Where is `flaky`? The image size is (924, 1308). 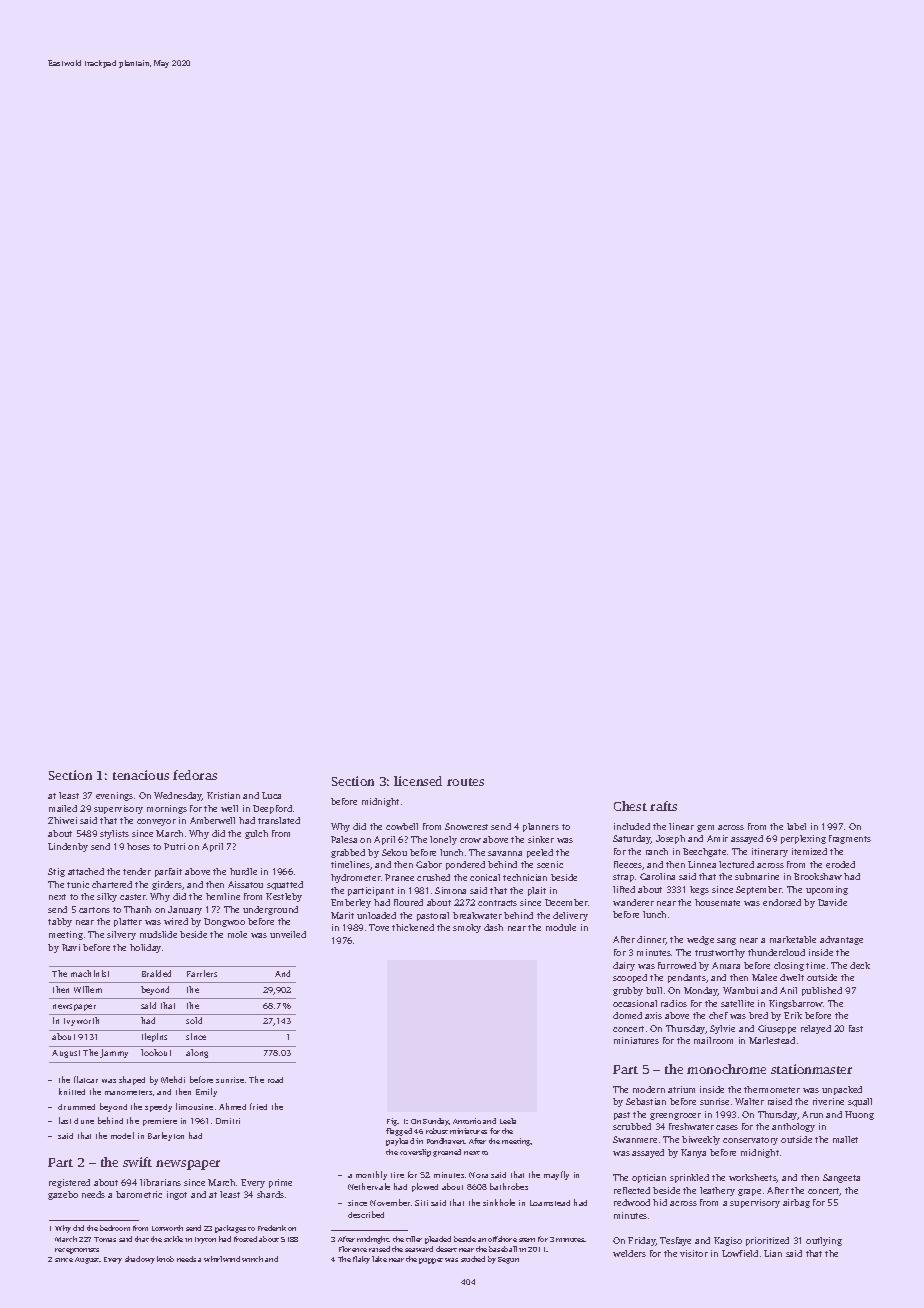
flaky is located at coordinates (361, 1260).
